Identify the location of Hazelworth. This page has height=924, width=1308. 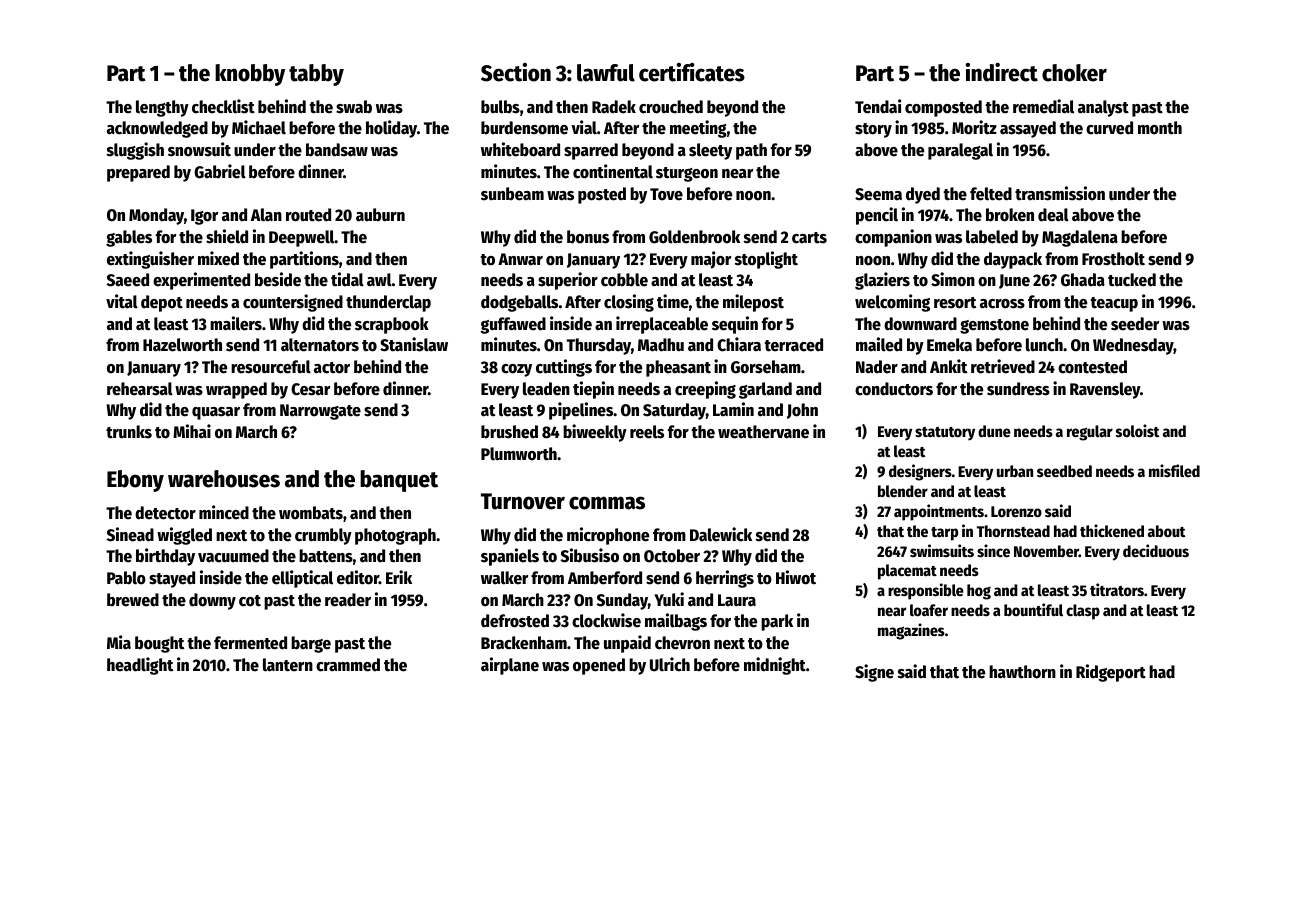
(182, 345).
